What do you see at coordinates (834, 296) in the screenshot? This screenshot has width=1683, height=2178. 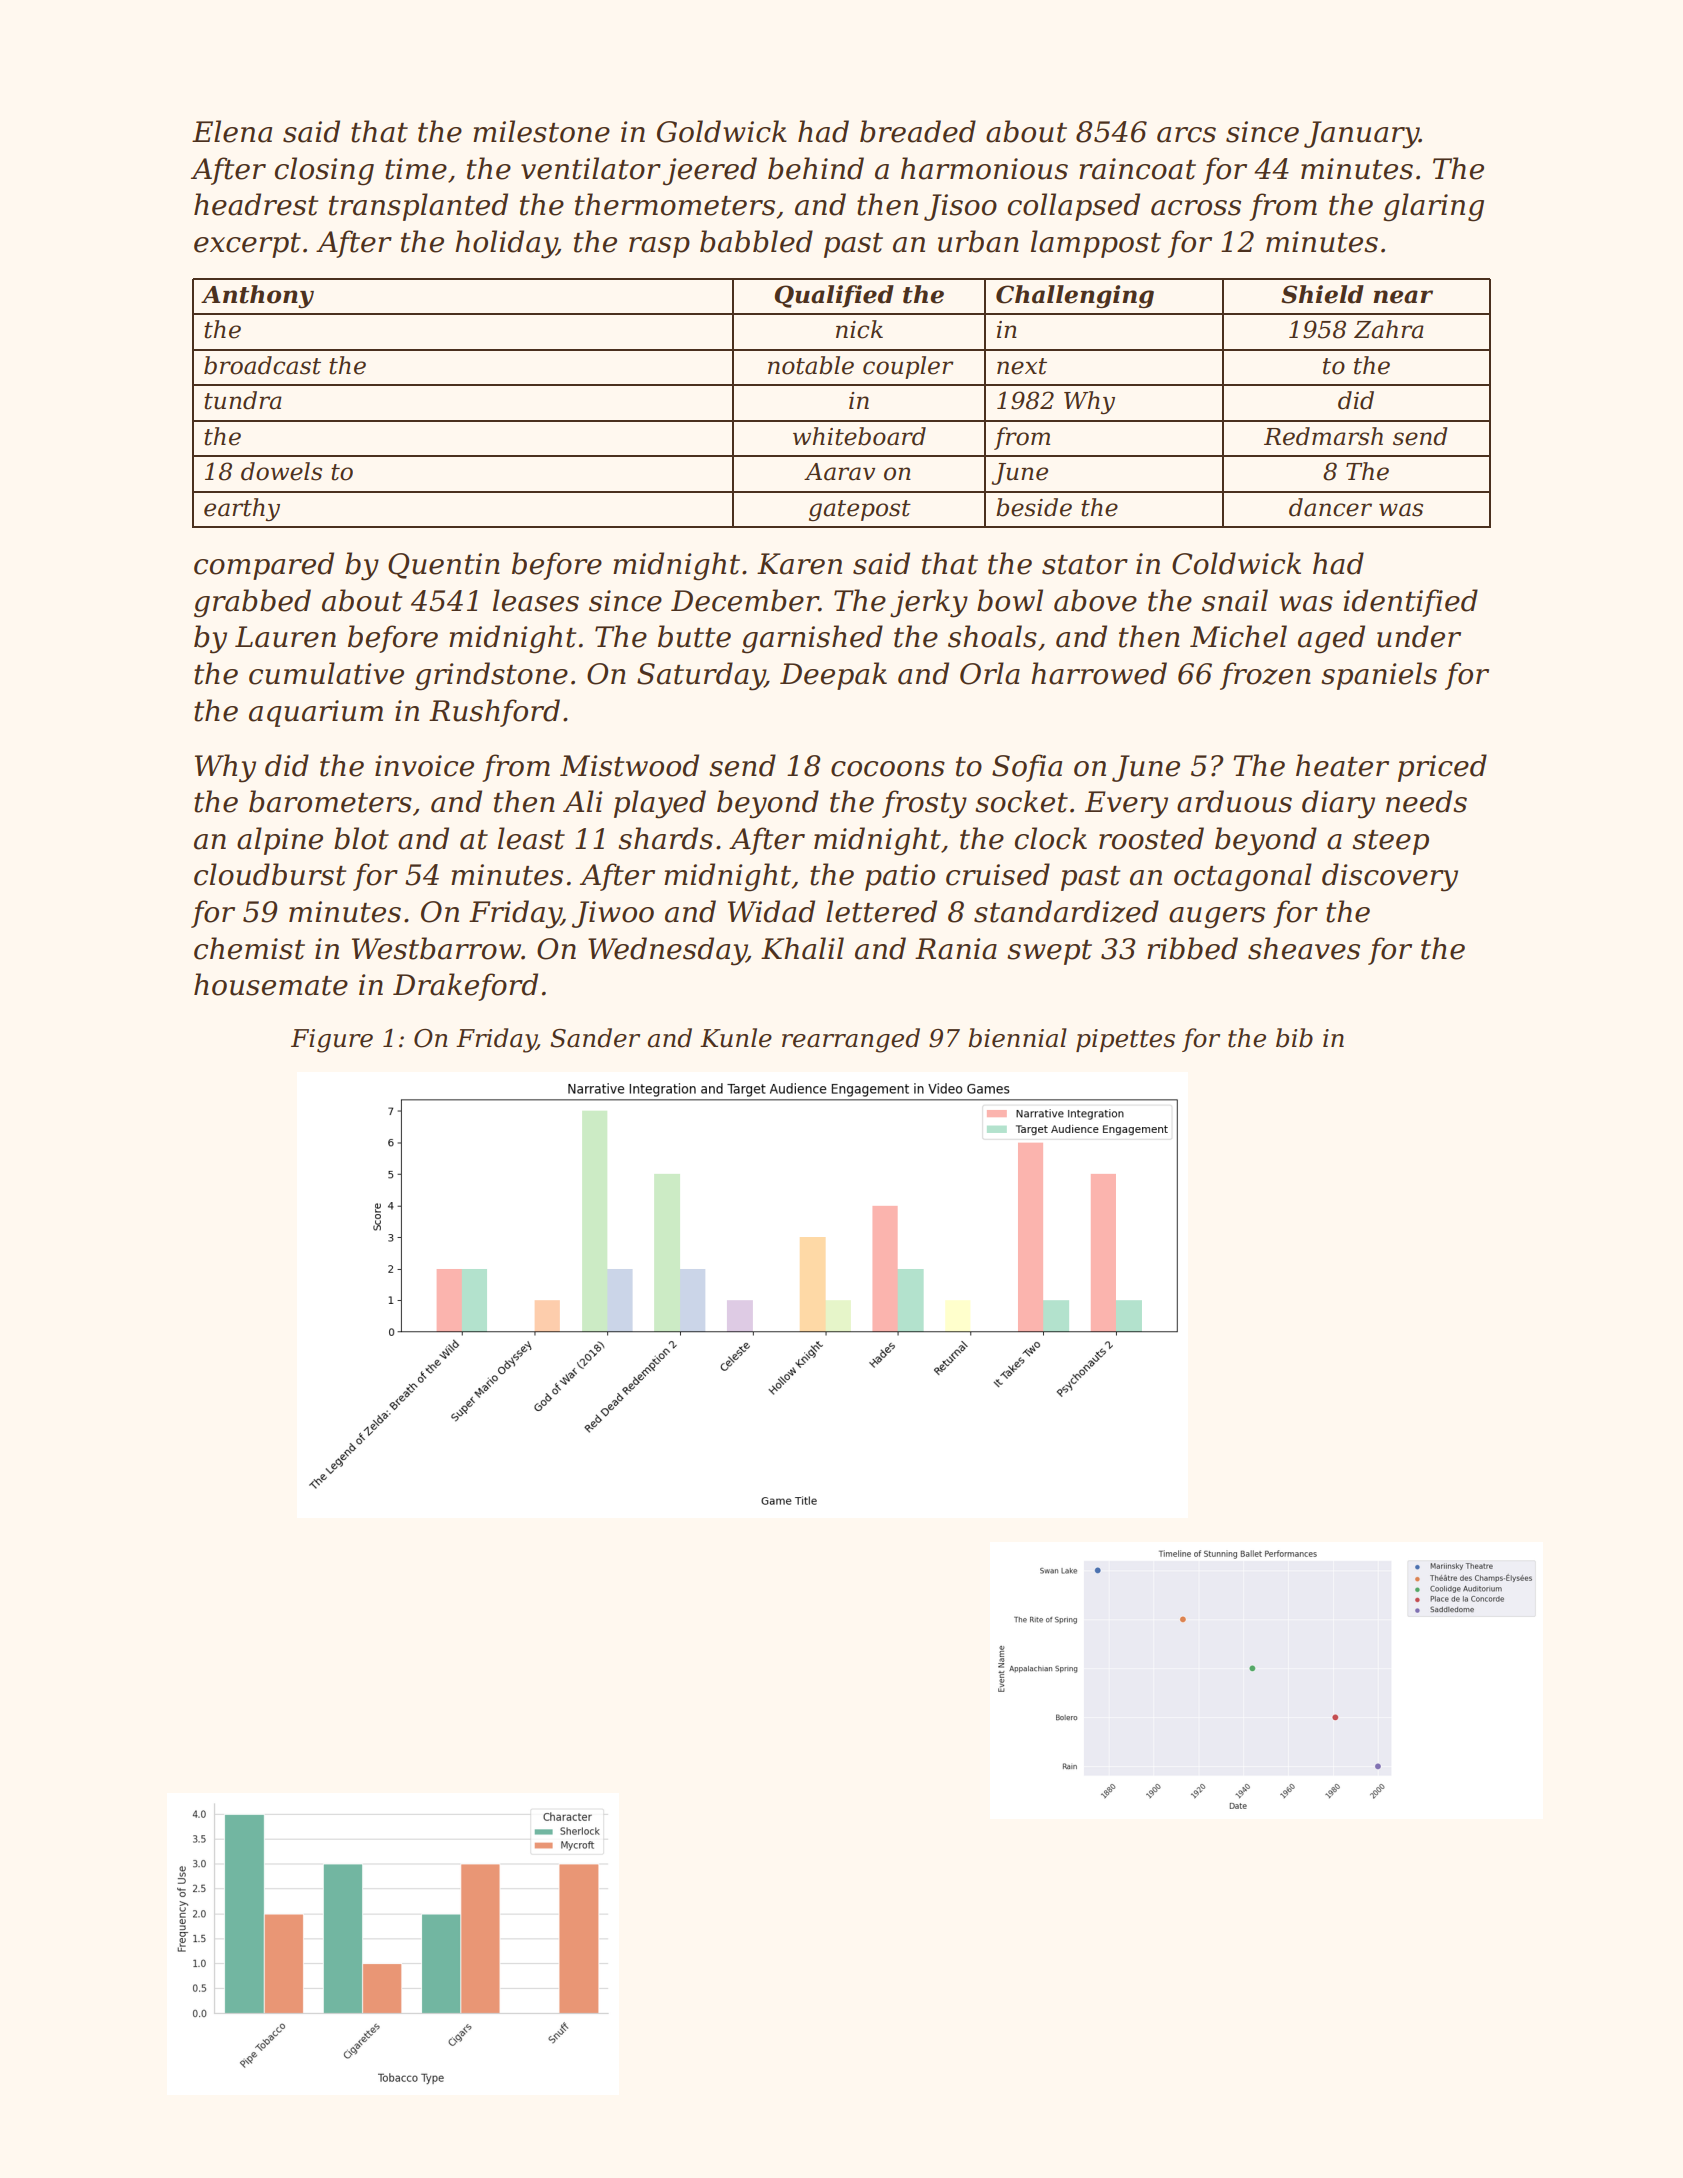 I see `Qualified` at bounding box center [834, 296].
